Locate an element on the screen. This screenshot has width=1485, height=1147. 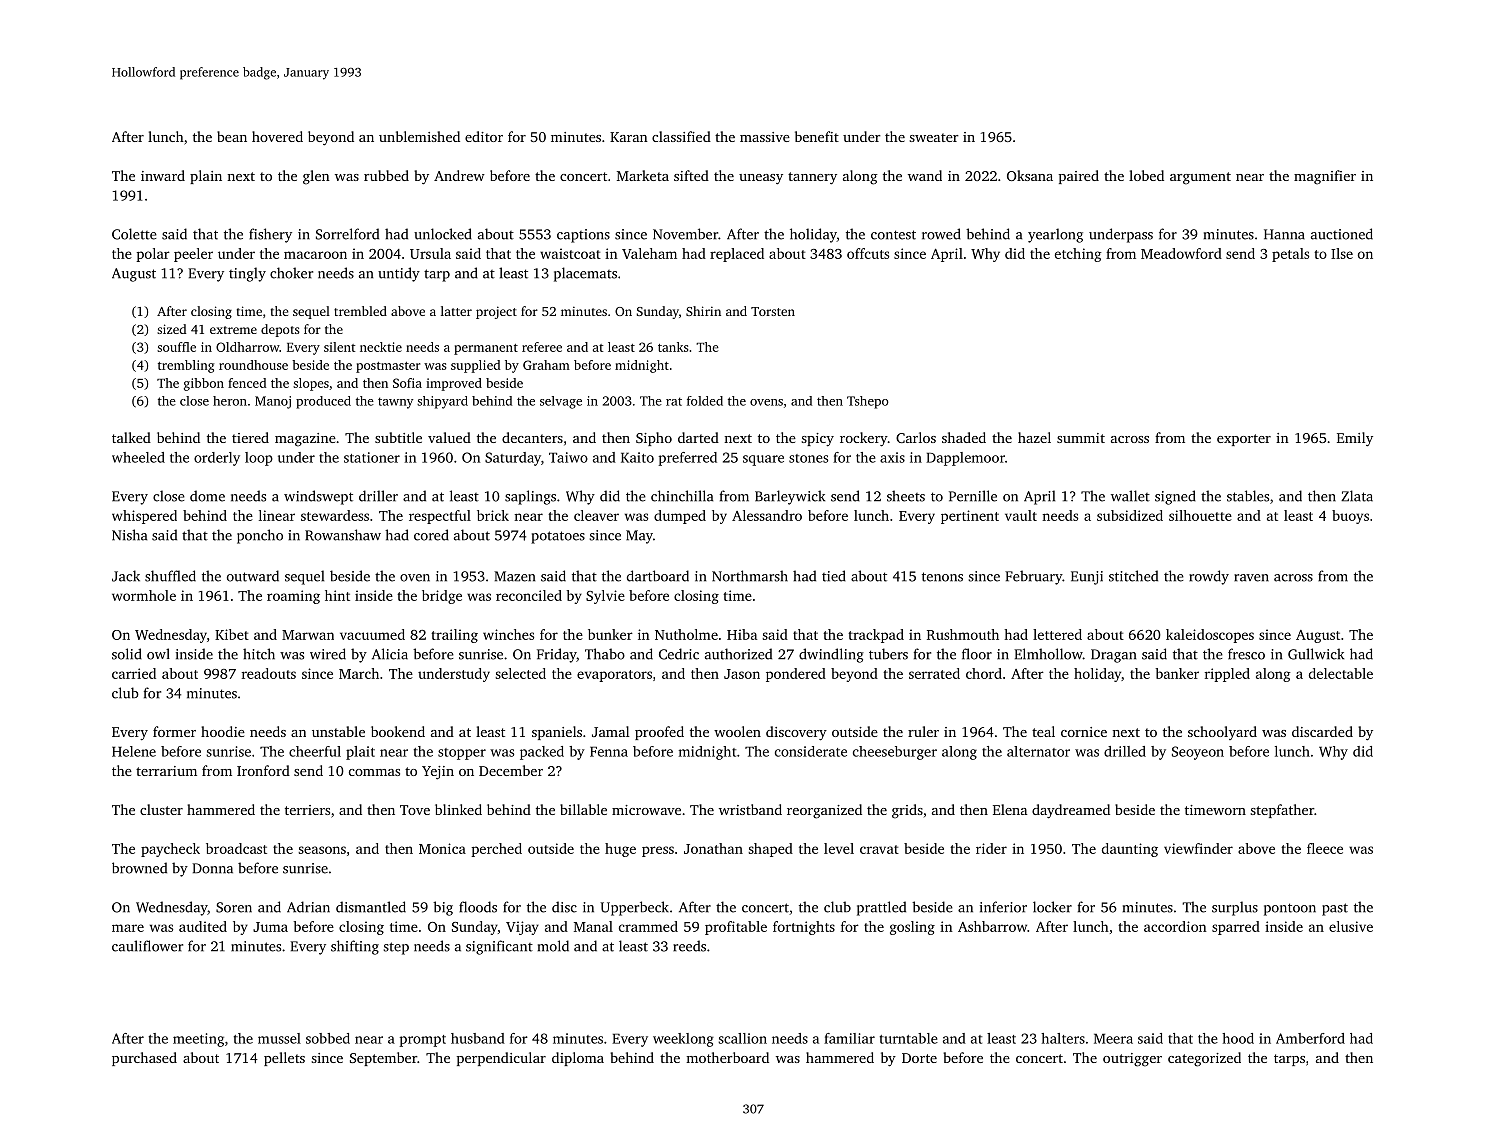
benefit is located at coordinates (817, 136).
